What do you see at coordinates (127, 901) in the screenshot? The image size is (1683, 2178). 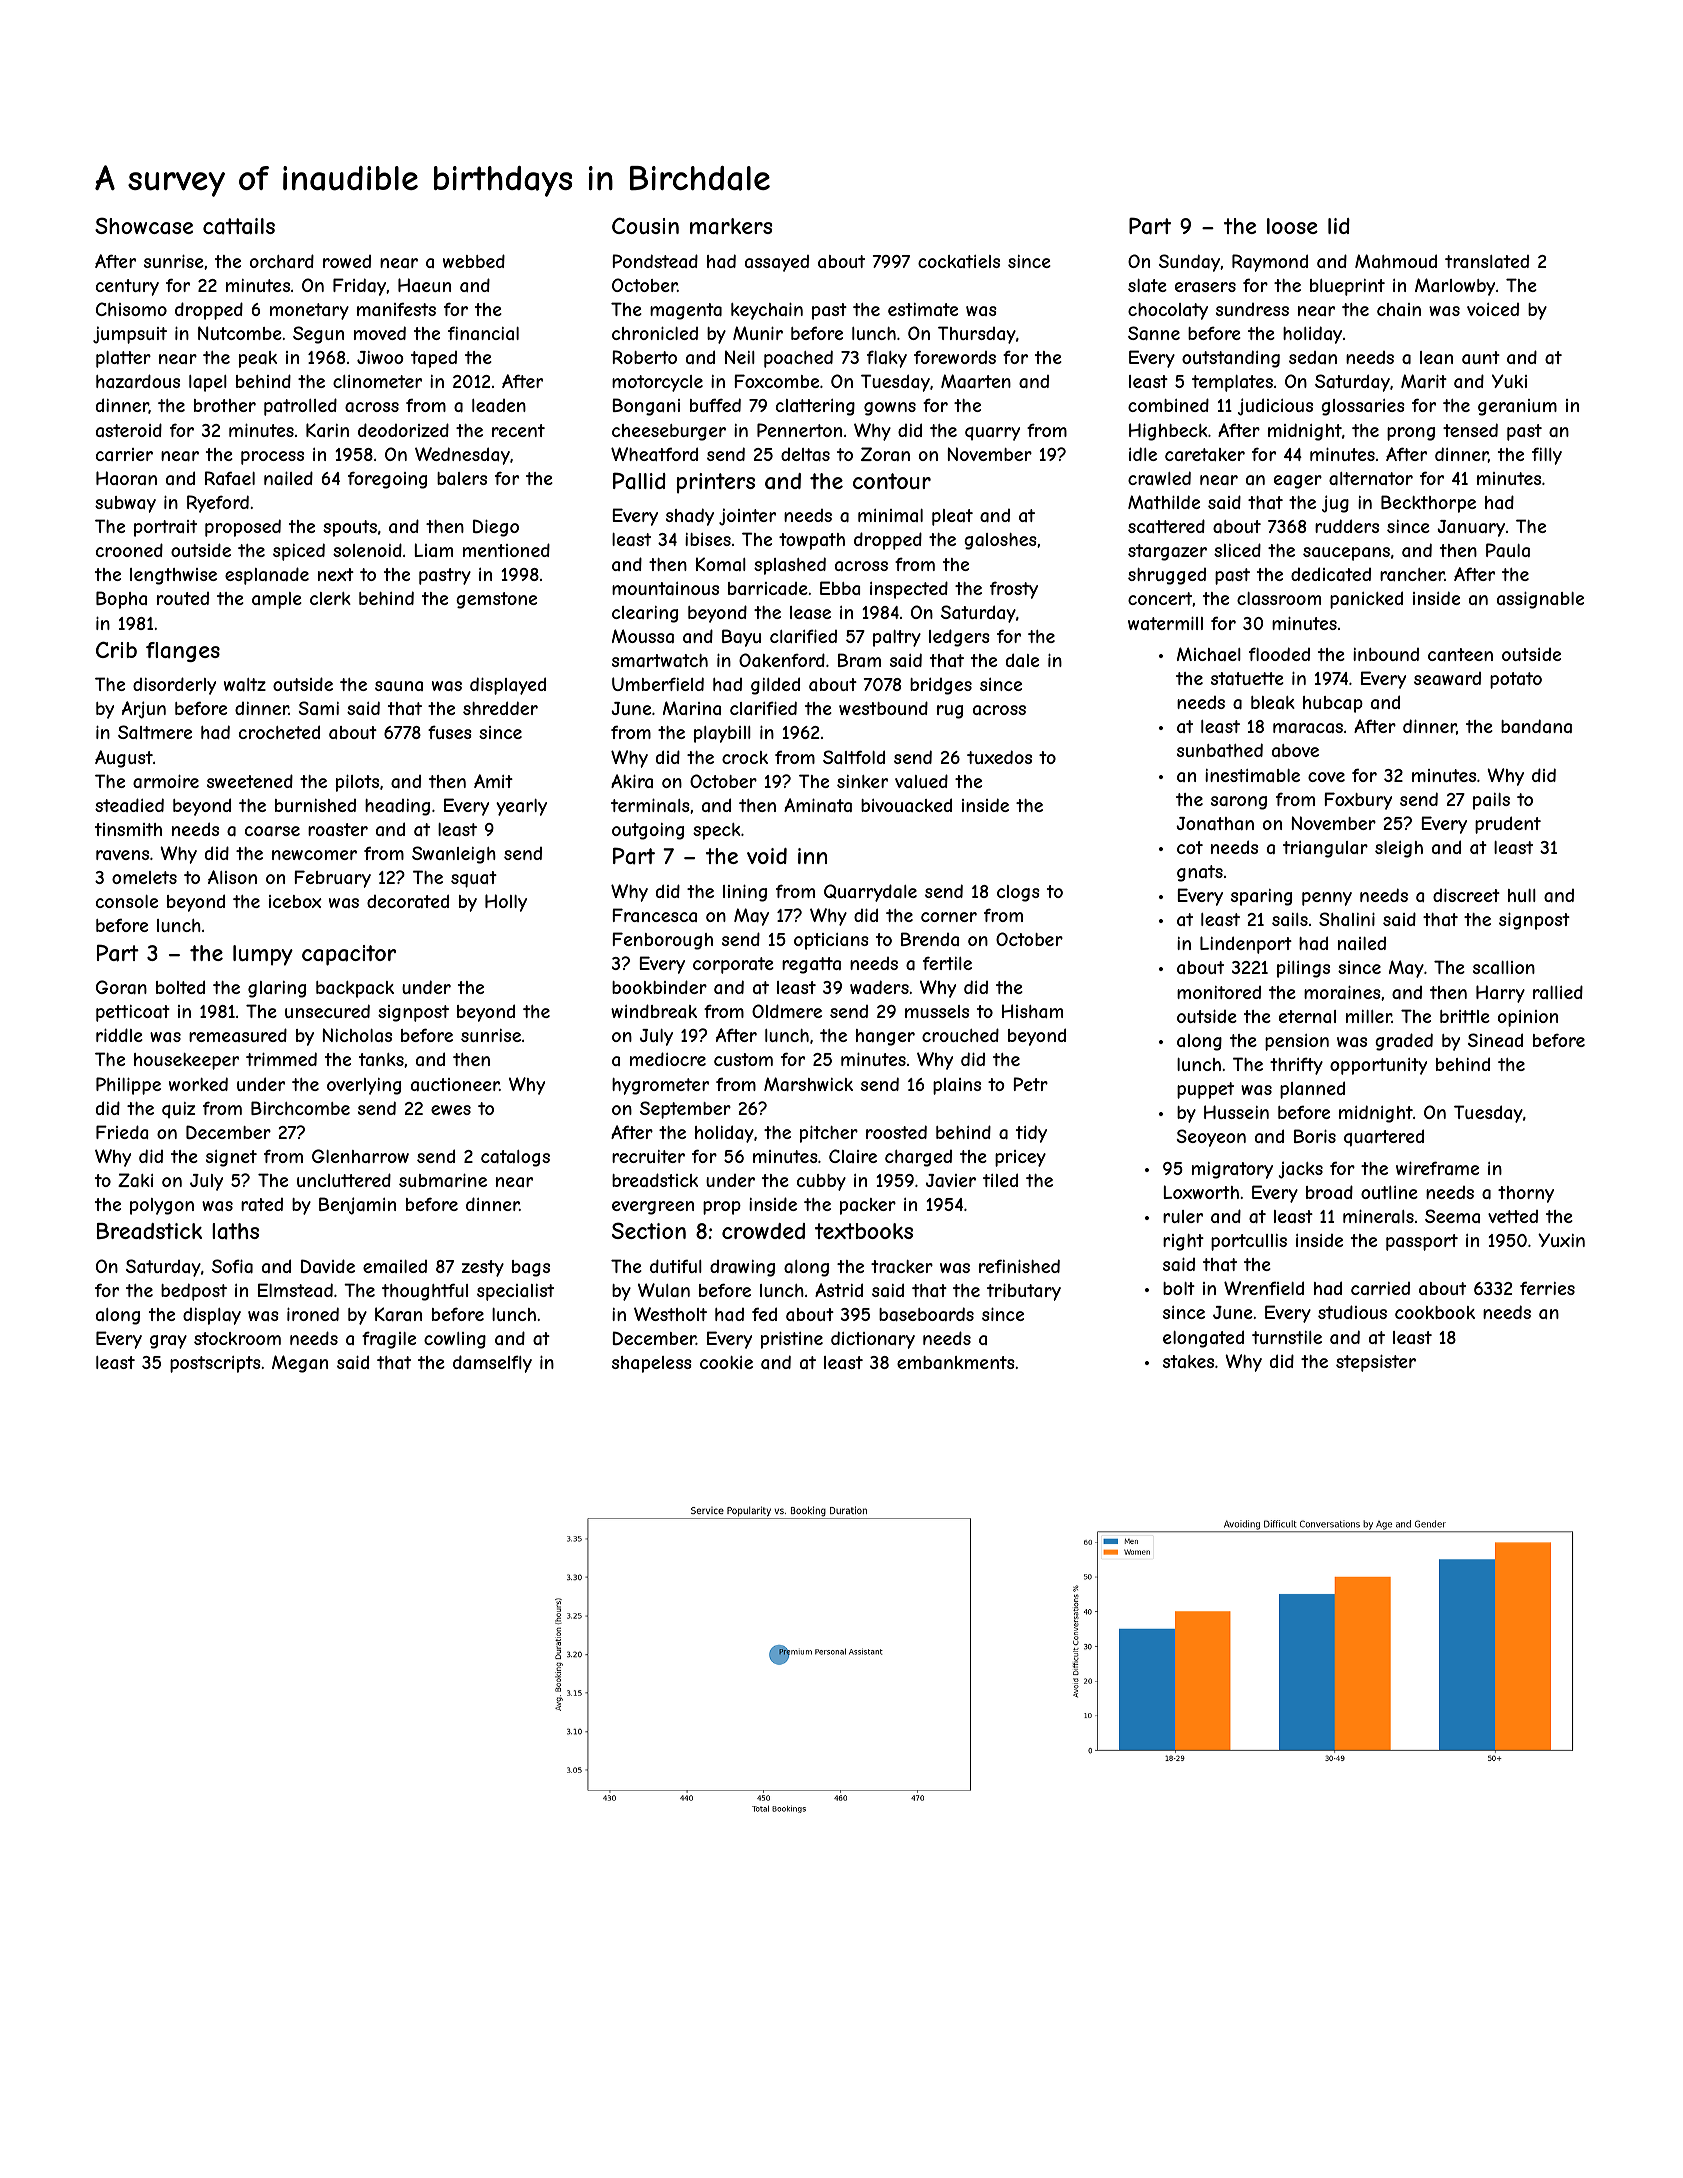 I see `console` at bounding box center [127, 901].
